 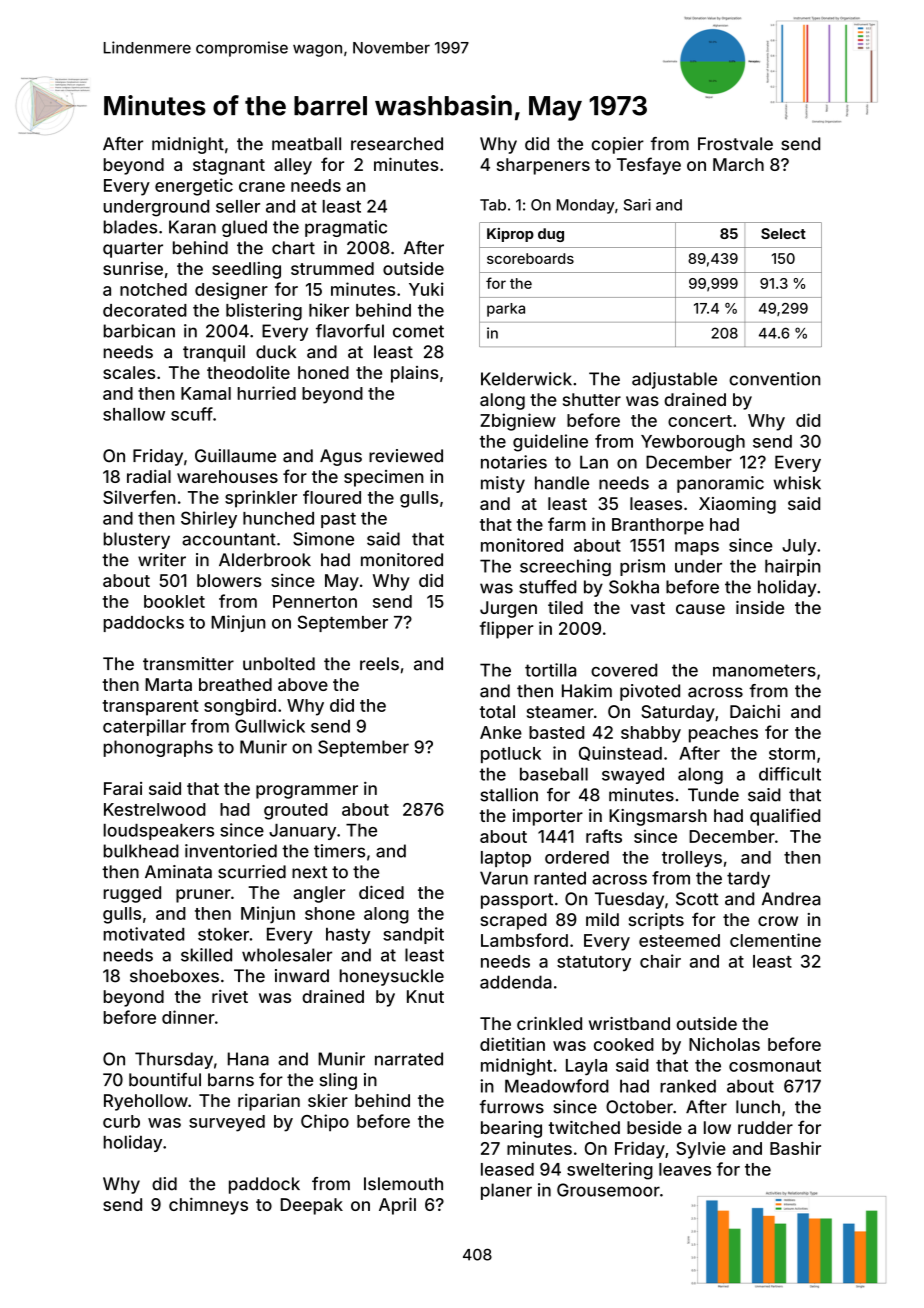 What do you see at coordinates (348, 936) in the document?
I see `hasty` at bounding box center [348, 936].
